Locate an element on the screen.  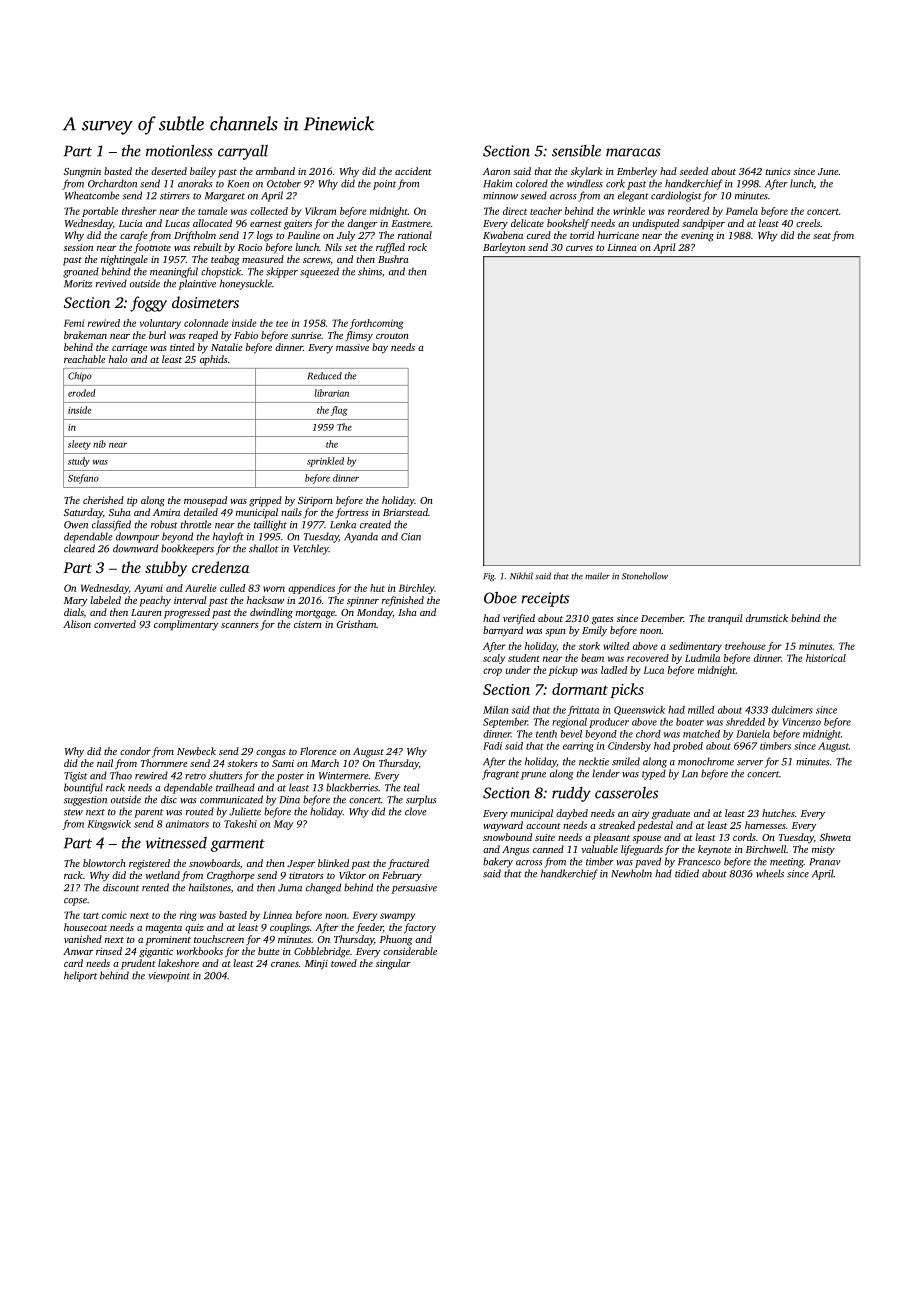
Gristham is located at coordinates (356, 624).
